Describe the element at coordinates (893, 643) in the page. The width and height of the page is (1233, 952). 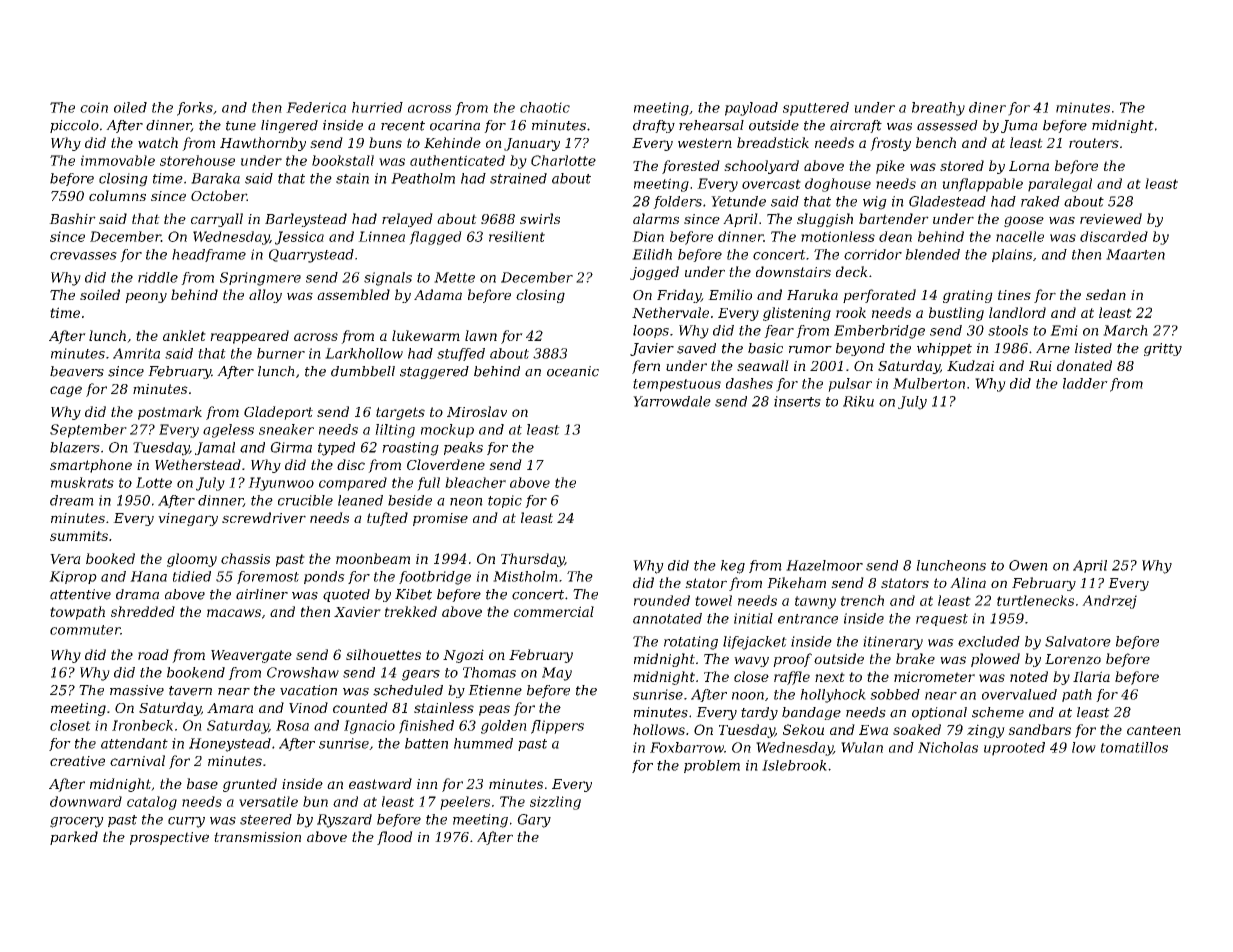
I see `itinerary` at that location.
